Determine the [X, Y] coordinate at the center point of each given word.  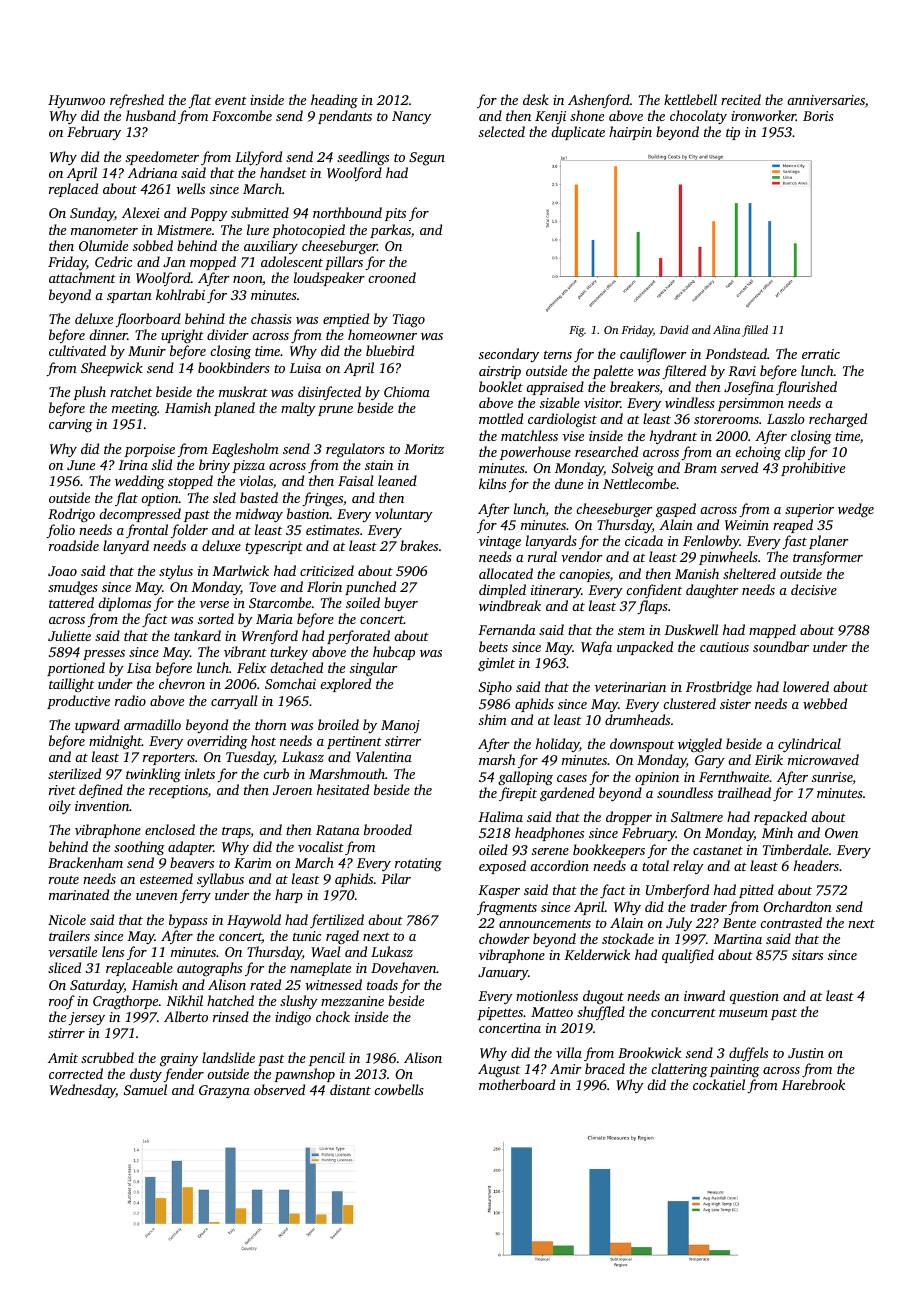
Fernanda [506, 629]
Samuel [145, 1089]
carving [71, 426]
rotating [418, 864]
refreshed [137, 101]
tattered [71, 602]
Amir [565, 1069]
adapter [191, 848]
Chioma [407, 391]
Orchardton [797, 906]
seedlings [363, 158]
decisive [814, 589]
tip [733, 133]
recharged [838, 420]
